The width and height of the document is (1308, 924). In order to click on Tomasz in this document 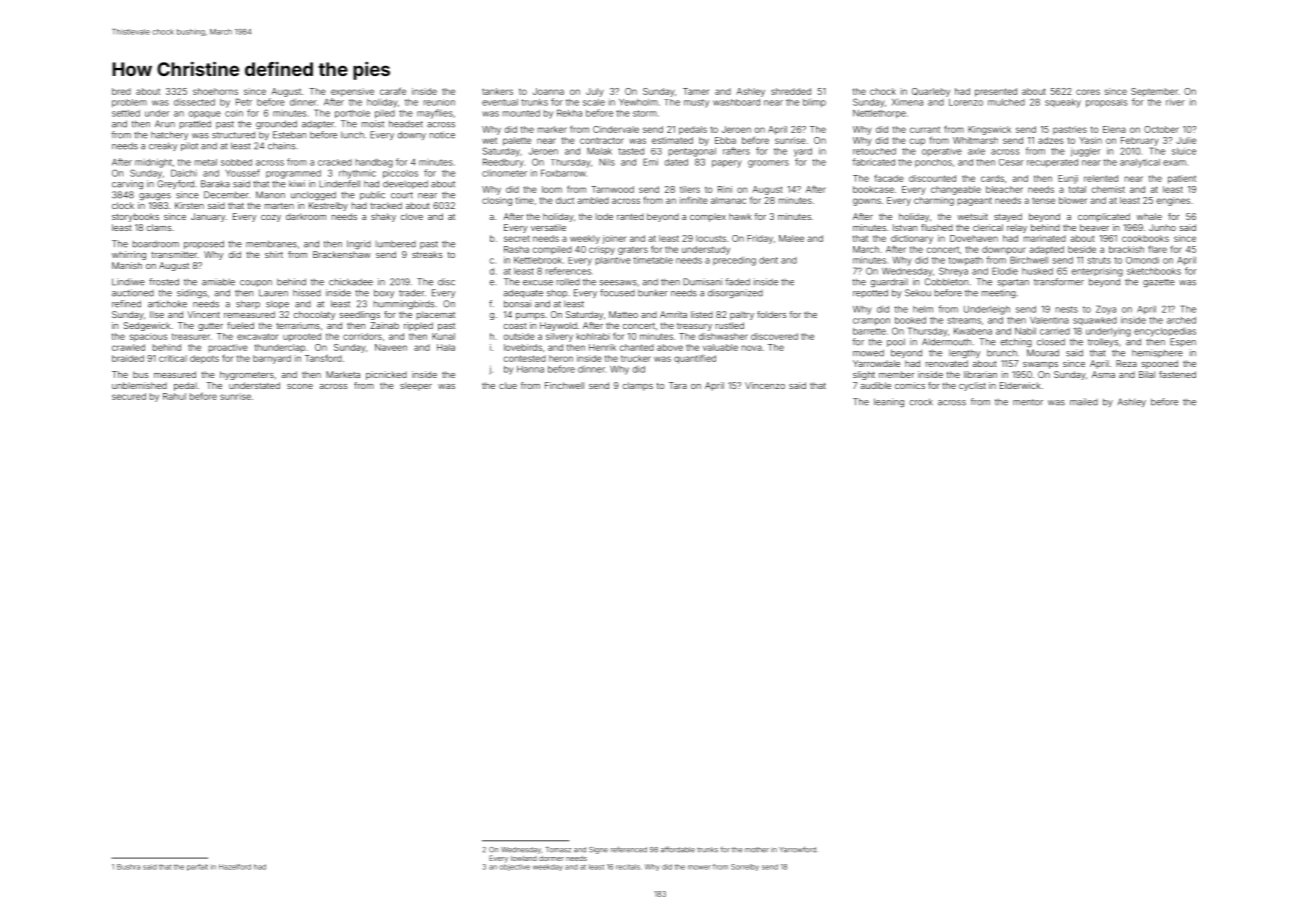, I will do `click(558, 850)`.
